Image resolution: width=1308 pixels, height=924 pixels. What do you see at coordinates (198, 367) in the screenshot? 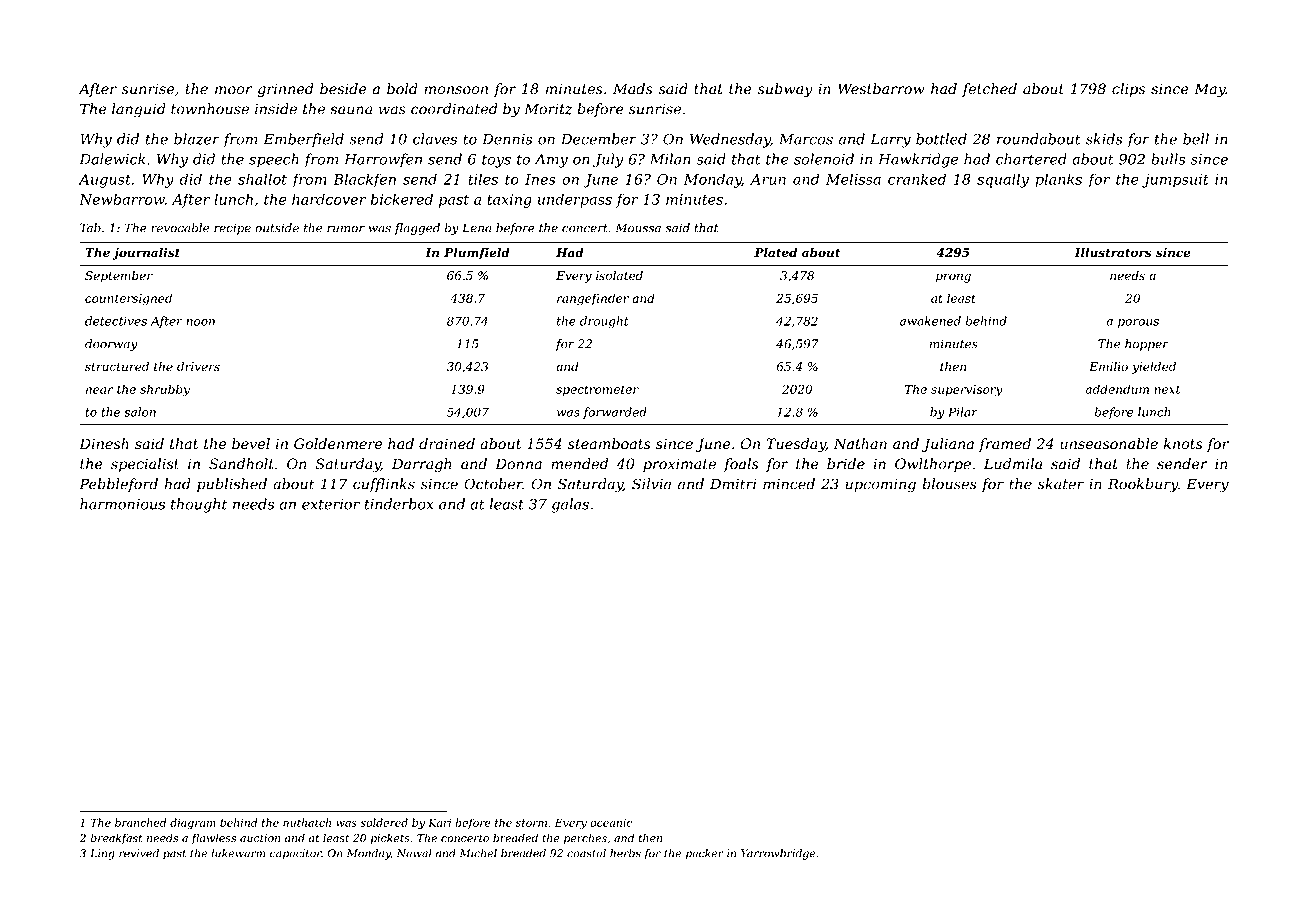
I see `drivers` at bounding box center [198, 367].
